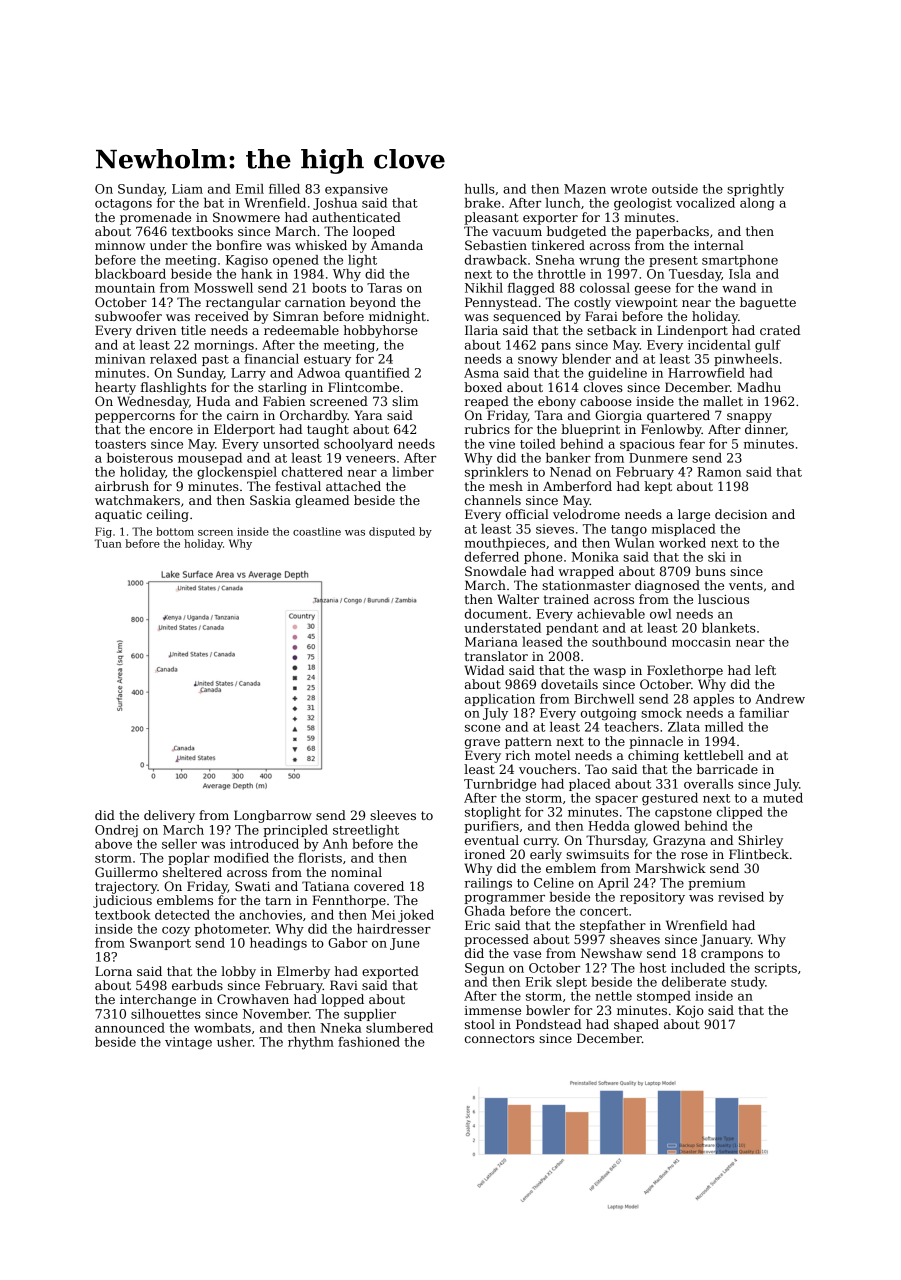 The image size is (901, 1280). What do you see at coordinates (500, 785) in the page?
I see `Turnbridge` at bounding box center [500, 785].
